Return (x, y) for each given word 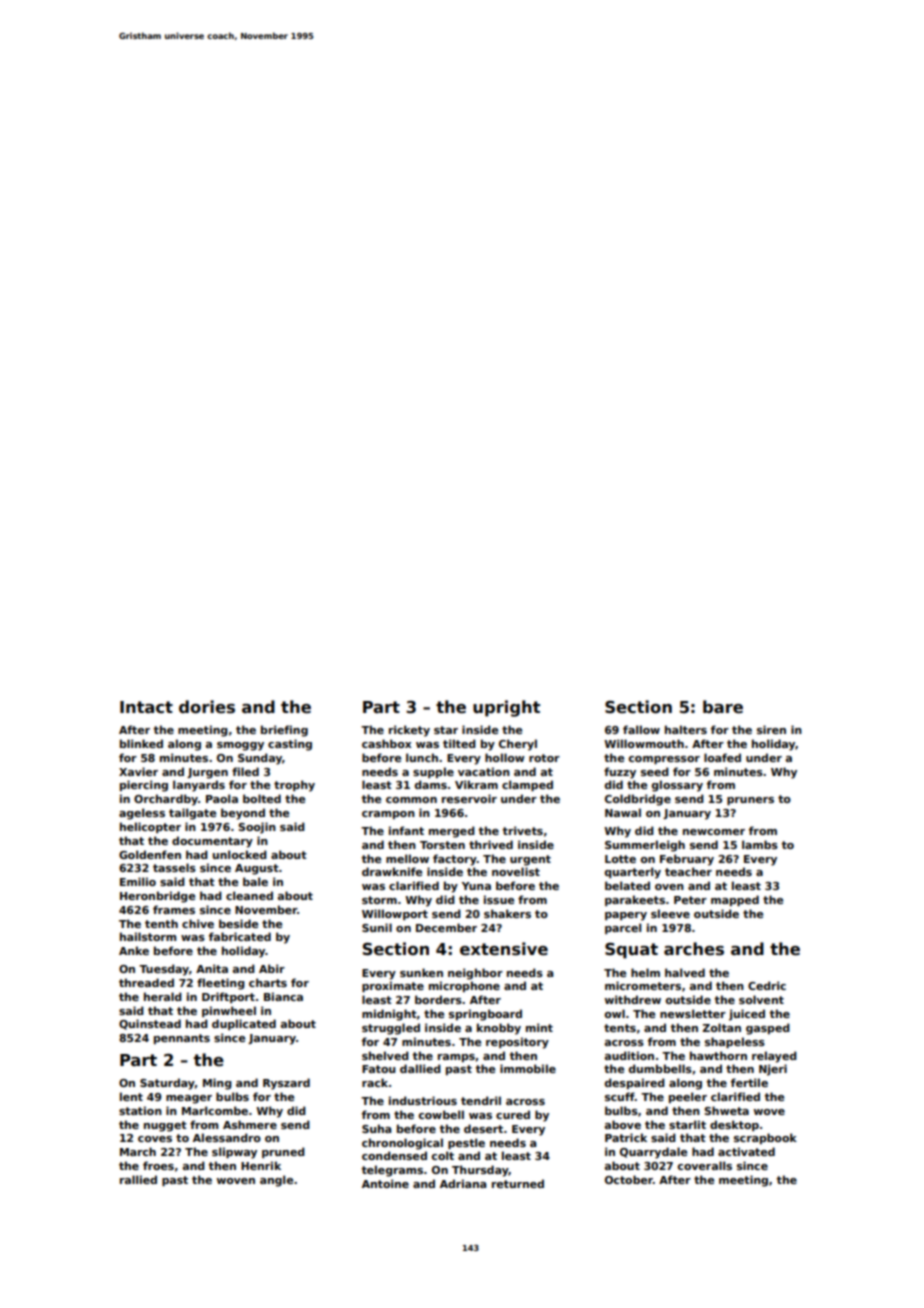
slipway (234, 1153)
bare (723, 707)
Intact (146, 707)
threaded (146, 982)
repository (517, 1043)
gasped (768, 1029)
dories (207, 707)
